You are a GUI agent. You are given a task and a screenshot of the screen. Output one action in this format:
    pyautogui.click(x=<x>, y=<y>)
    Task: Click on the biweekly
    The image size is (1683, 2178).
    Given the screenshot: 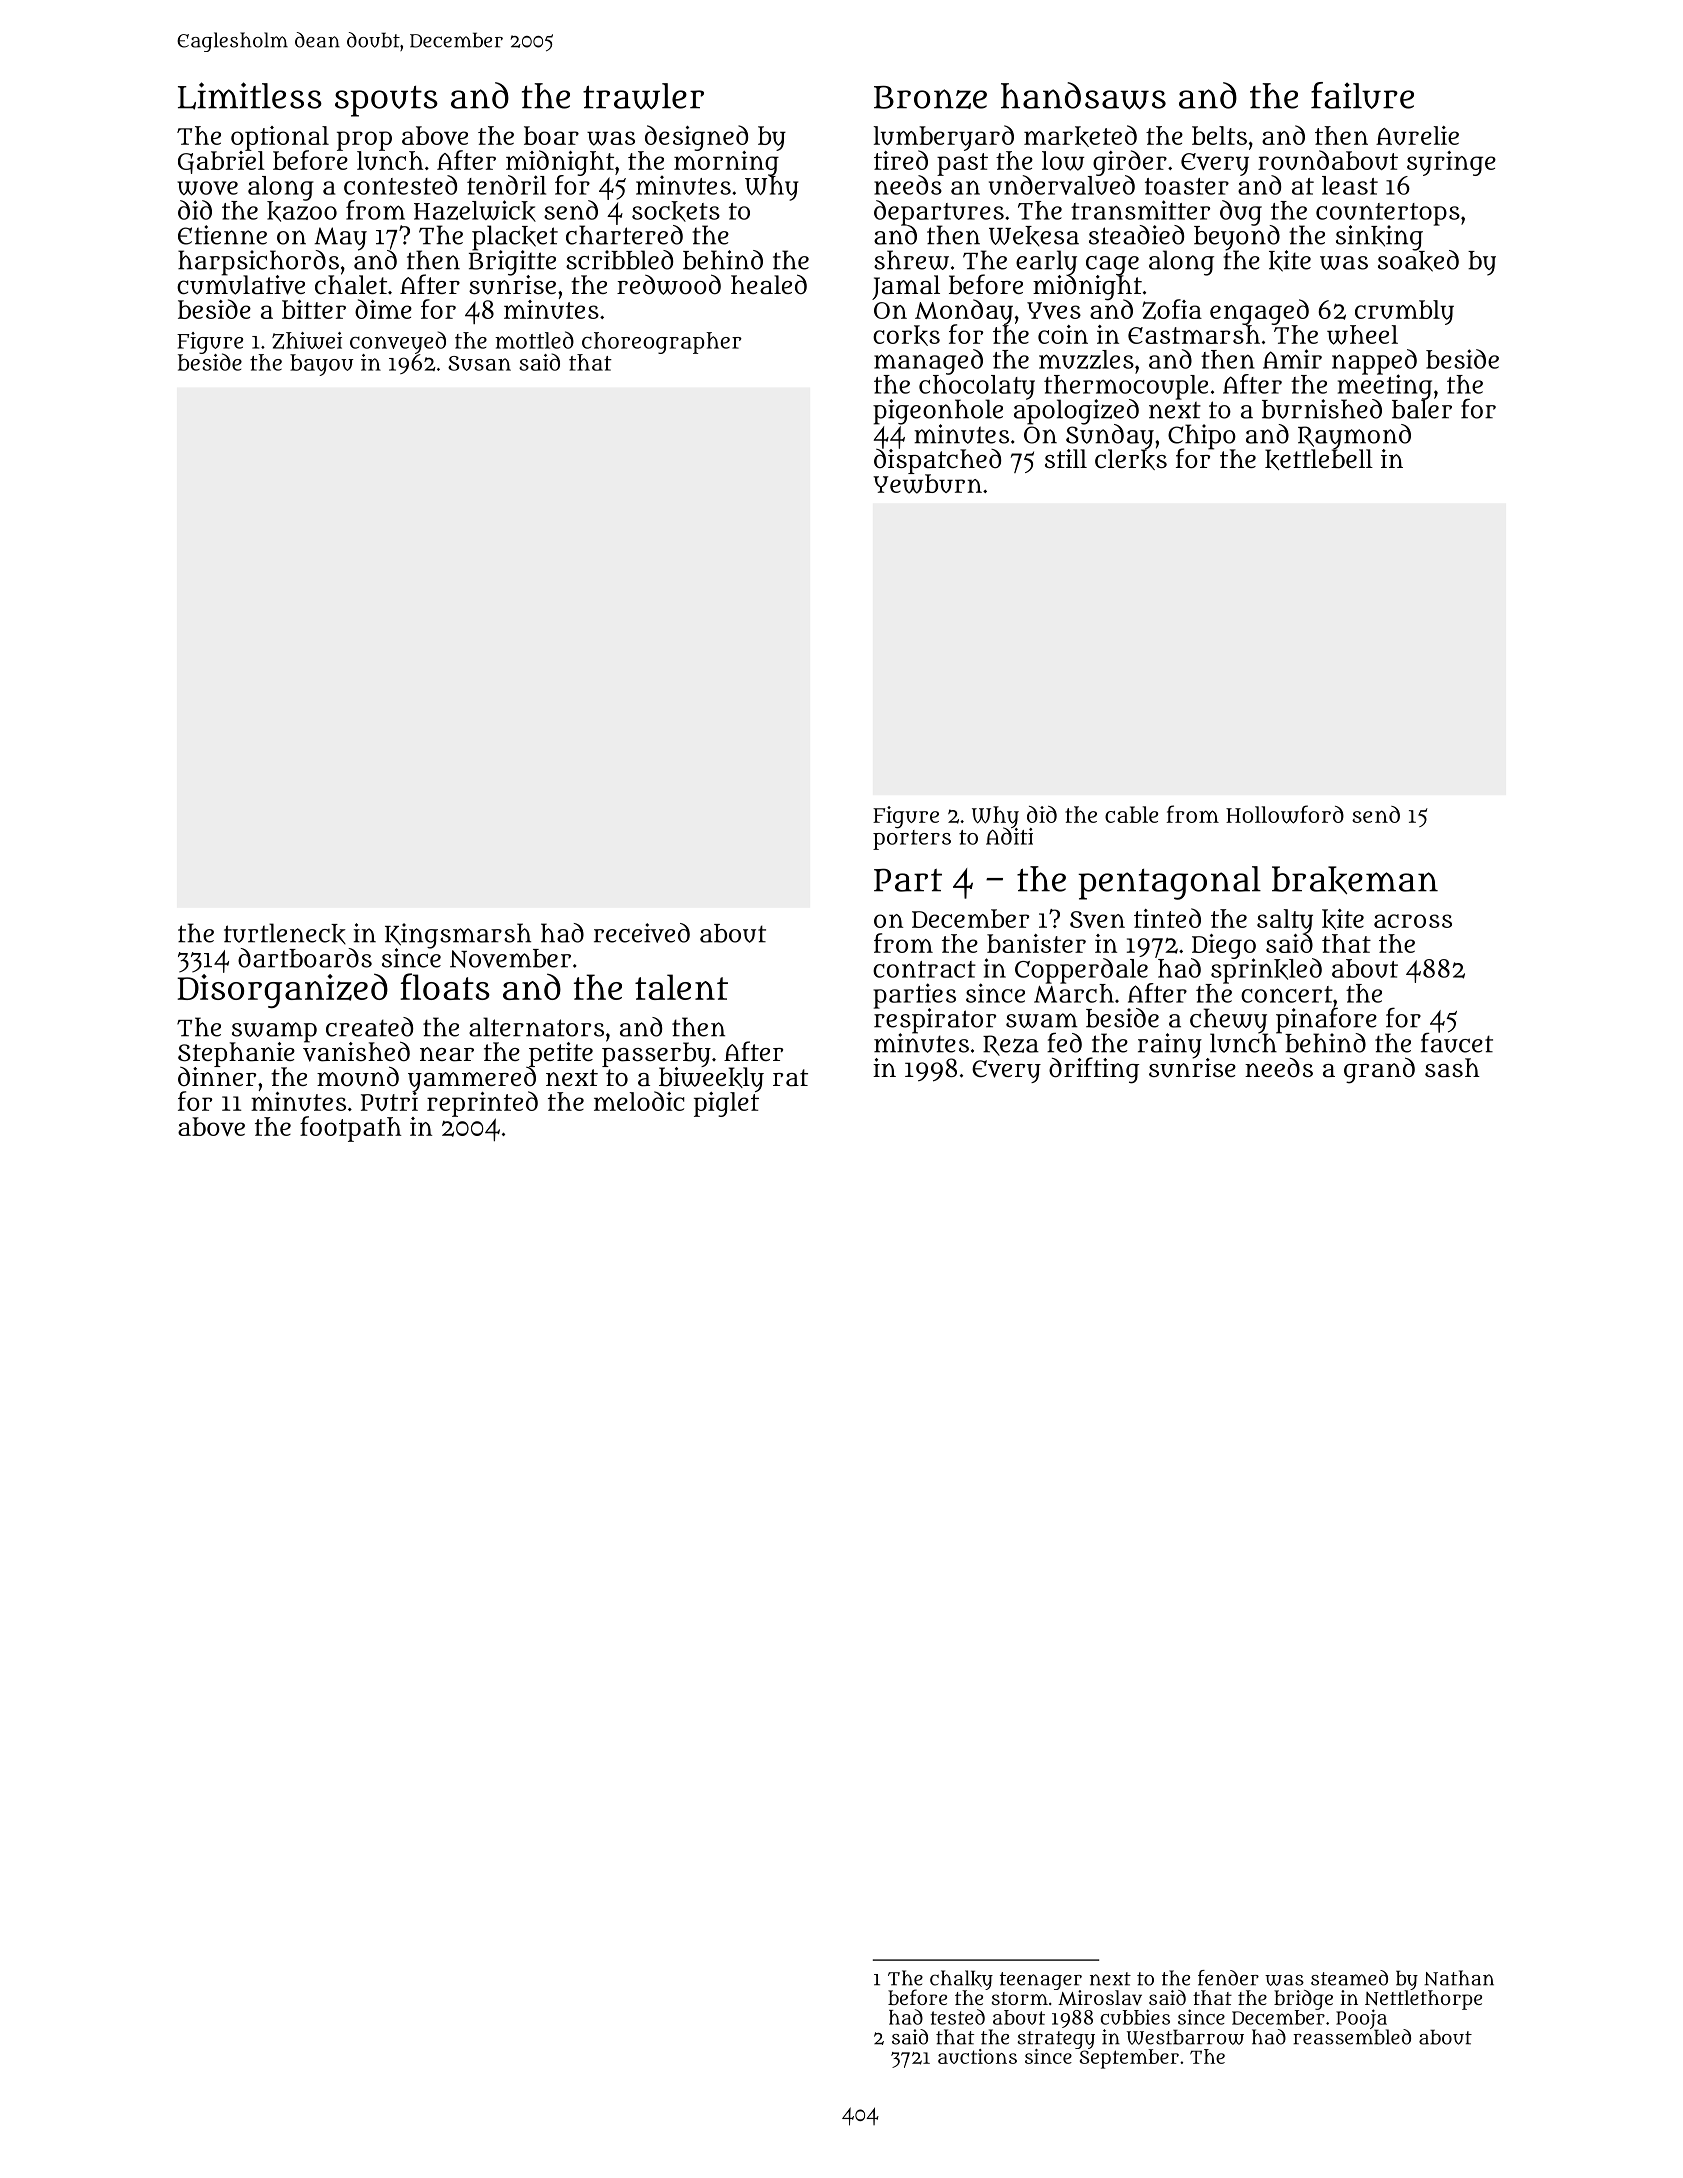 What is the action you would take?
    pyautogui.click(x=711, y=1079)
